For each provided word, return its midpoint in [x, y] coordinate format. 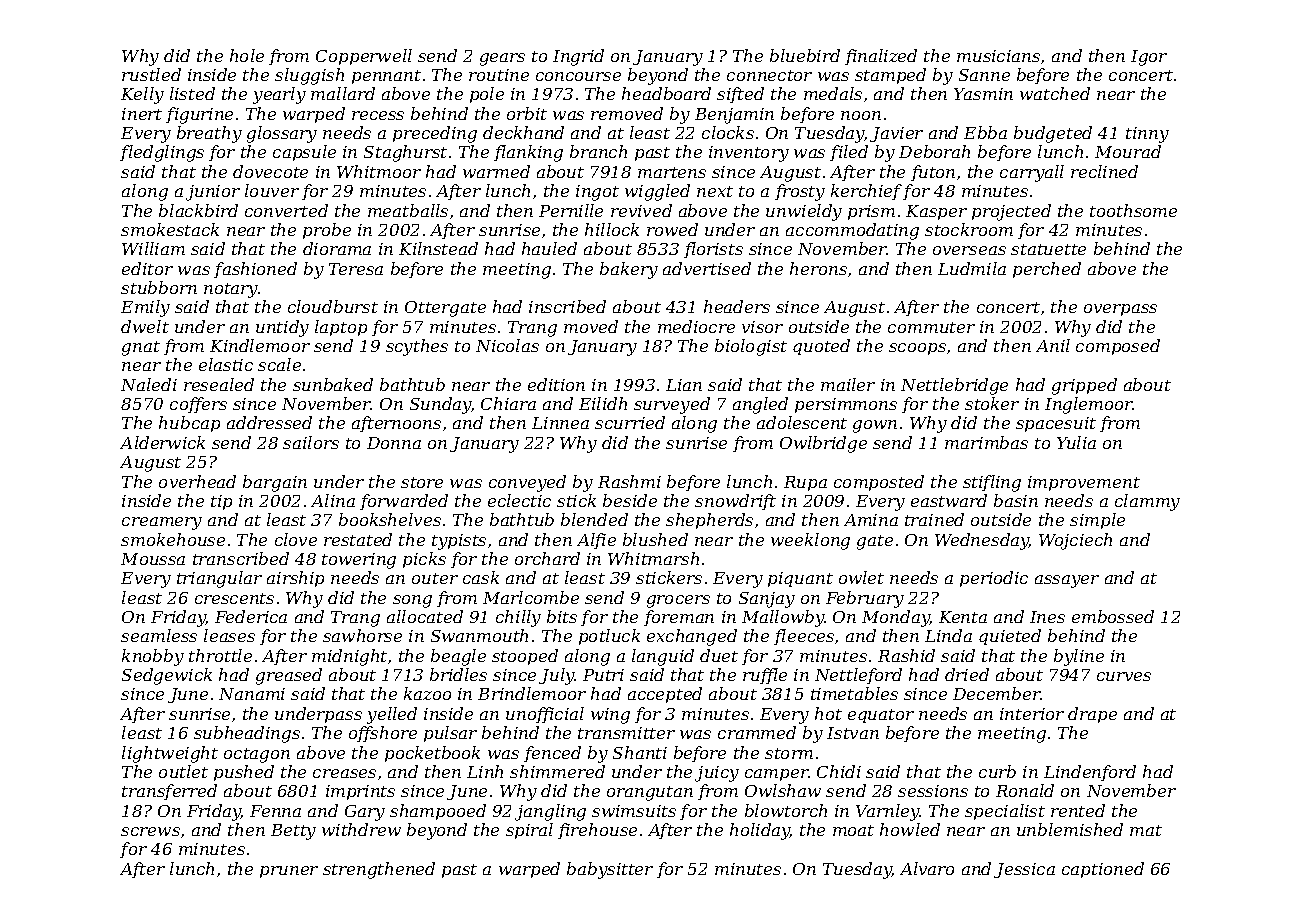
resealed [219, 384]
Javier [896, 134]
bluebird [805, 55]
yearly [279, 95]
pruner [289, 872]
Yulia [1076, 442]
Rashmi [629, 481]
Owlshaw [783, 790]
